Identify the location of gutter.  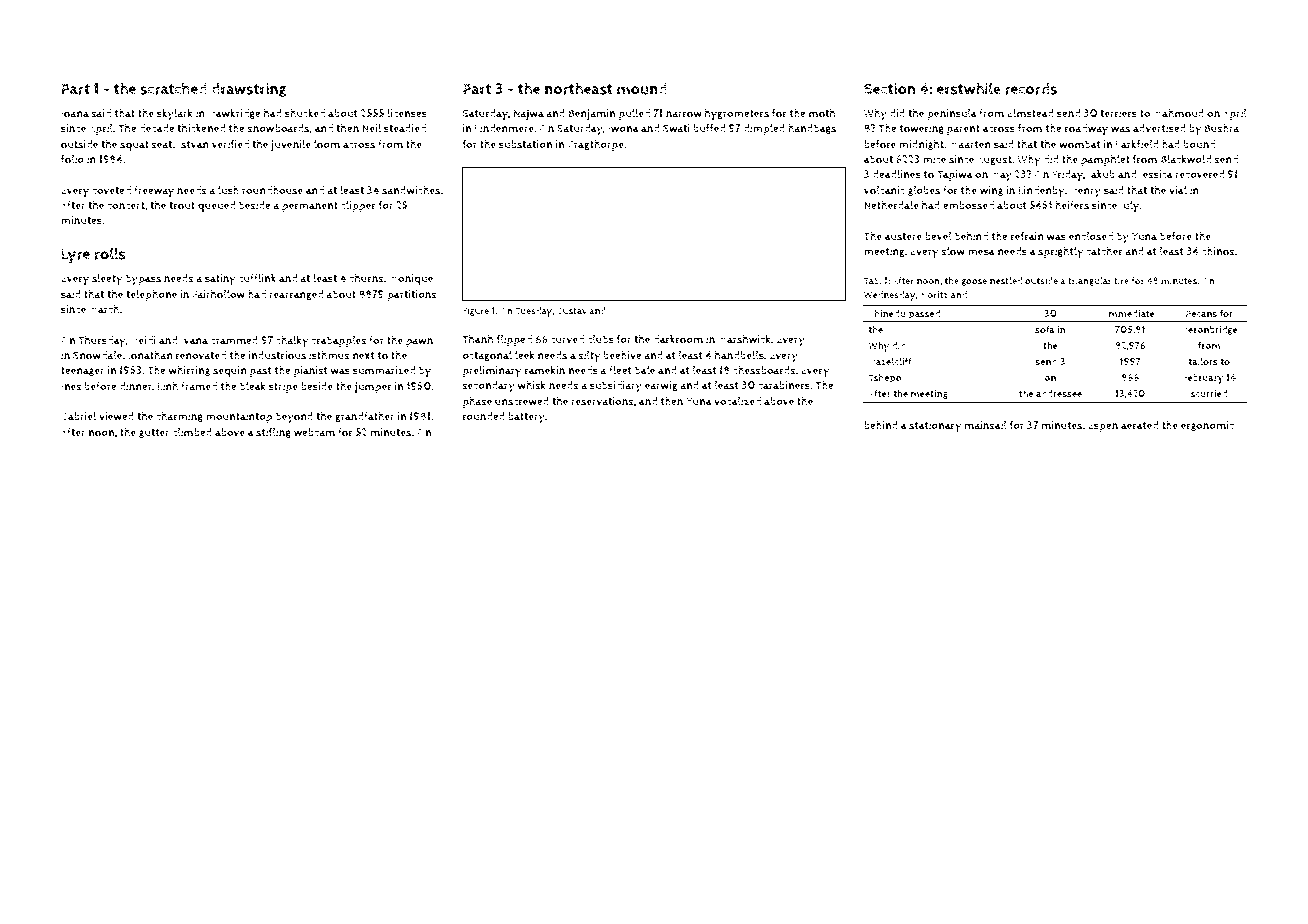
(154, 433).
